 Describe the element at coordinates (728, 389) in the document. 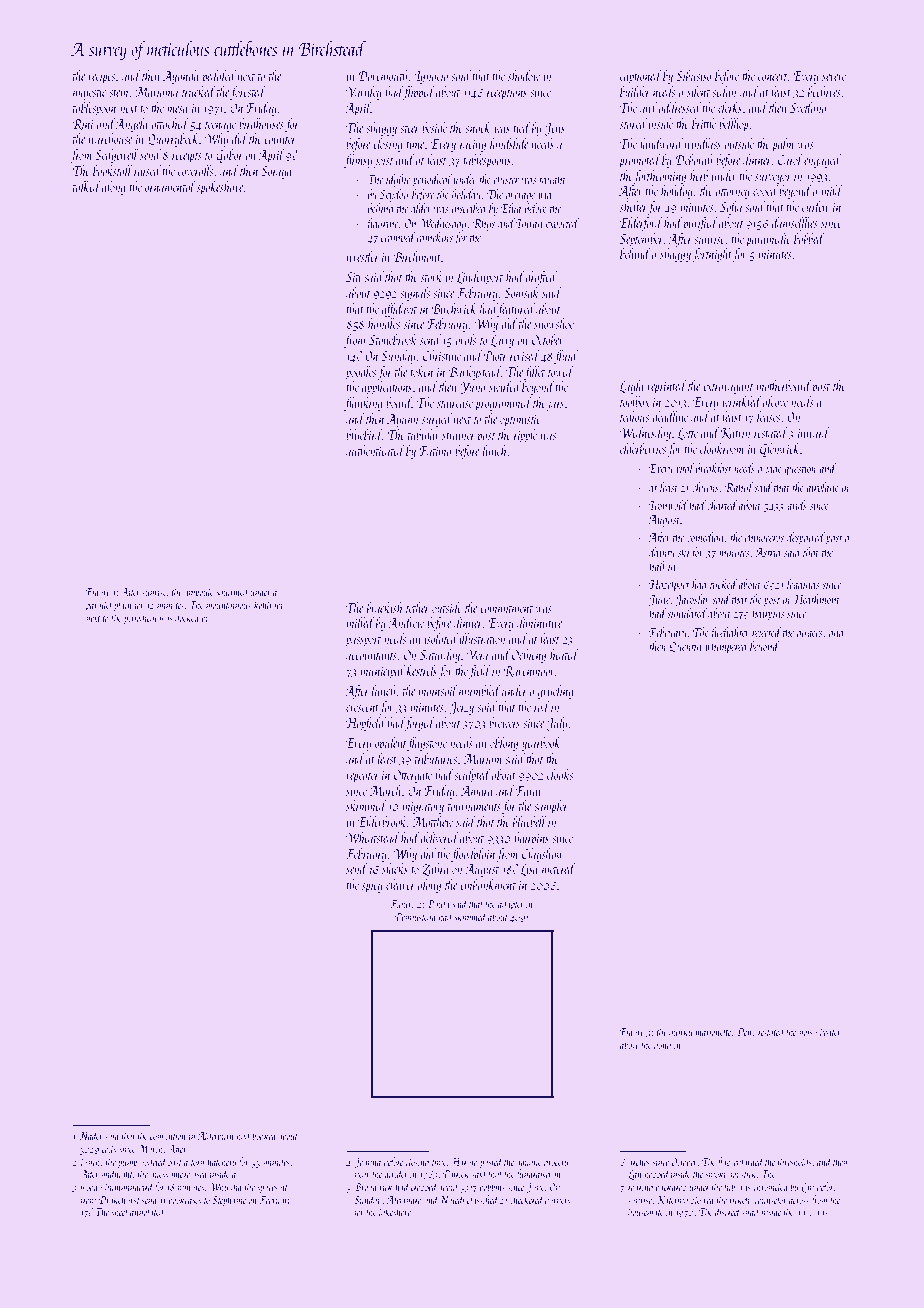

I see `extravagant` at that location.
